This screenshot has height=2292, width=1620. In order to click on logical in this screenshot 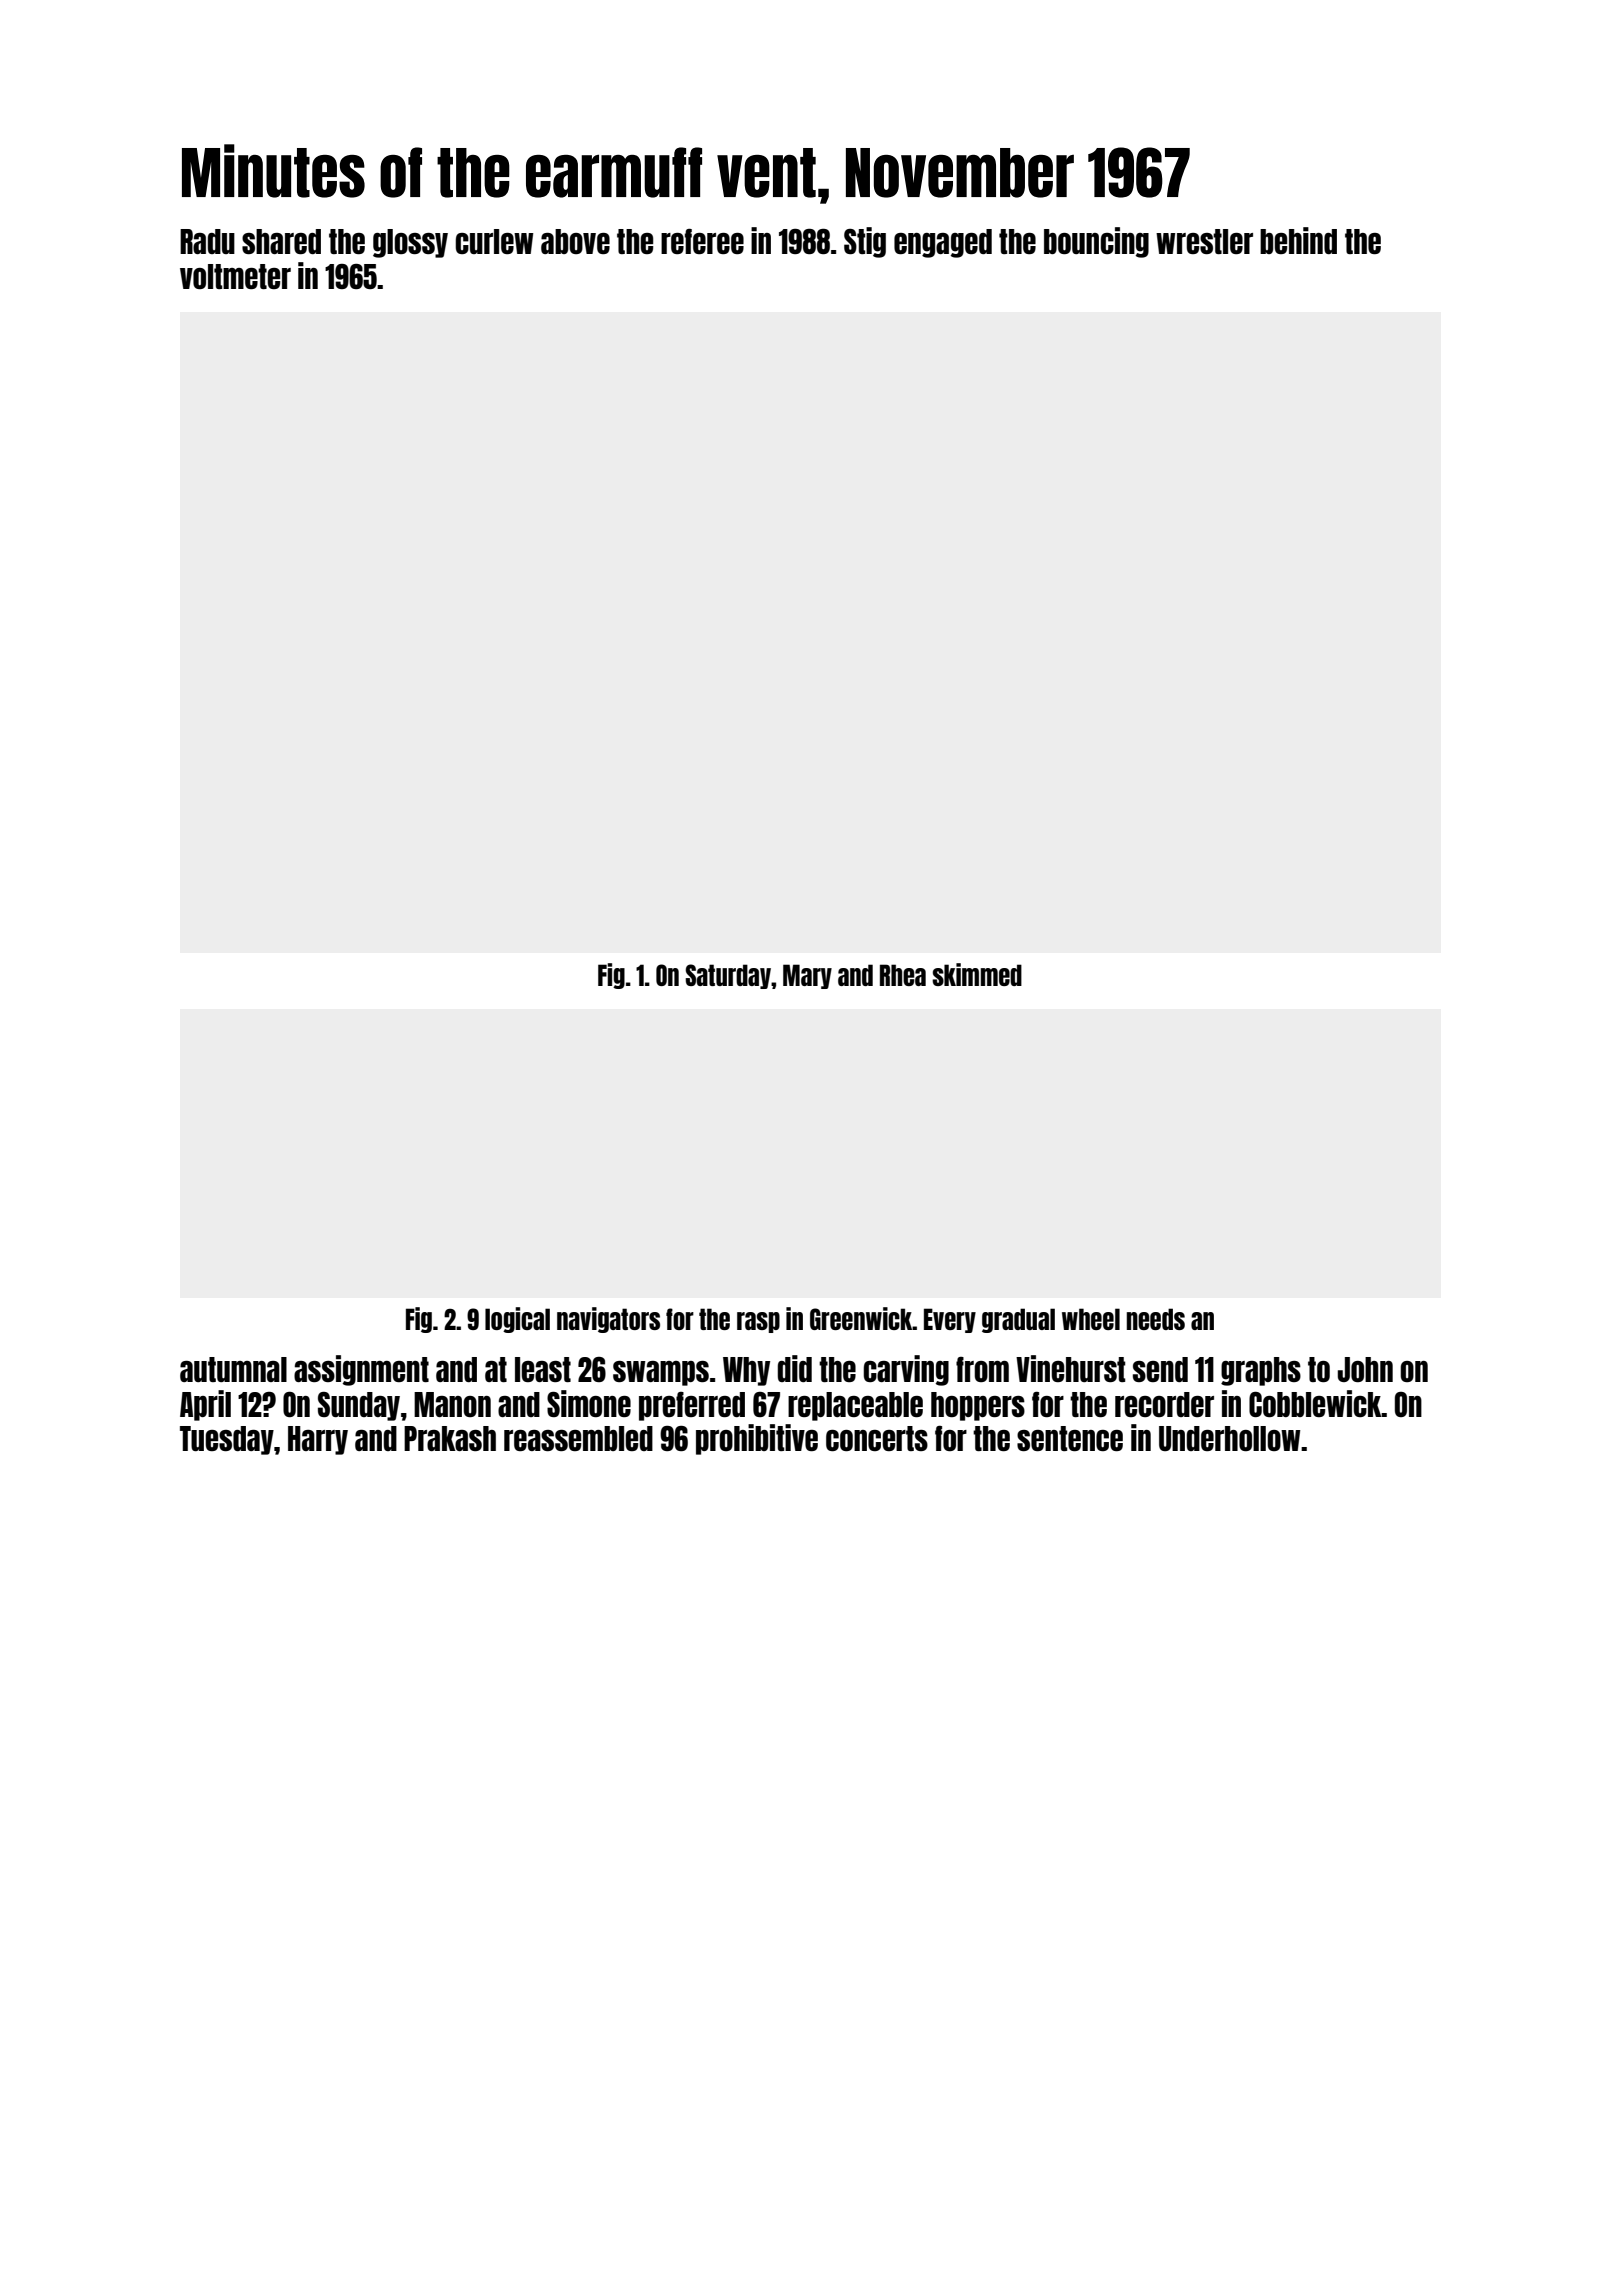, I will do `click(517, 1320)`.
